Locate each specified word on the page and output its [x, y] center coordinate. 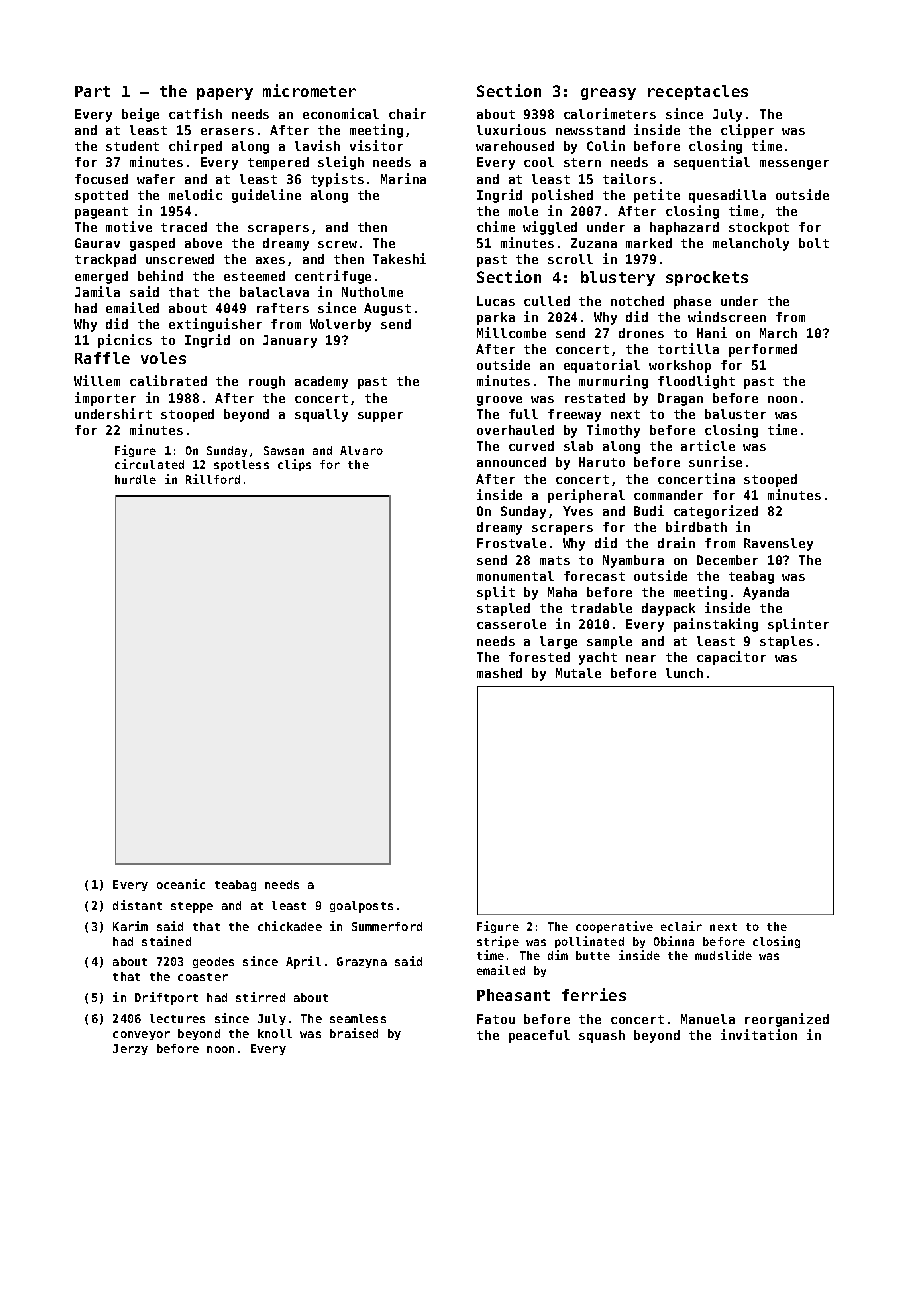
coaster [203, 977]
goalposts [361, 907]
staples [786, 642]
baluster [735, 414]
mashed [499, 673]
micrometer [309, 90]
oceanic [181, 884]
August [387, 309]
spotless [241, 465]
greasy [608, 94]
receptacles [698, 92]
